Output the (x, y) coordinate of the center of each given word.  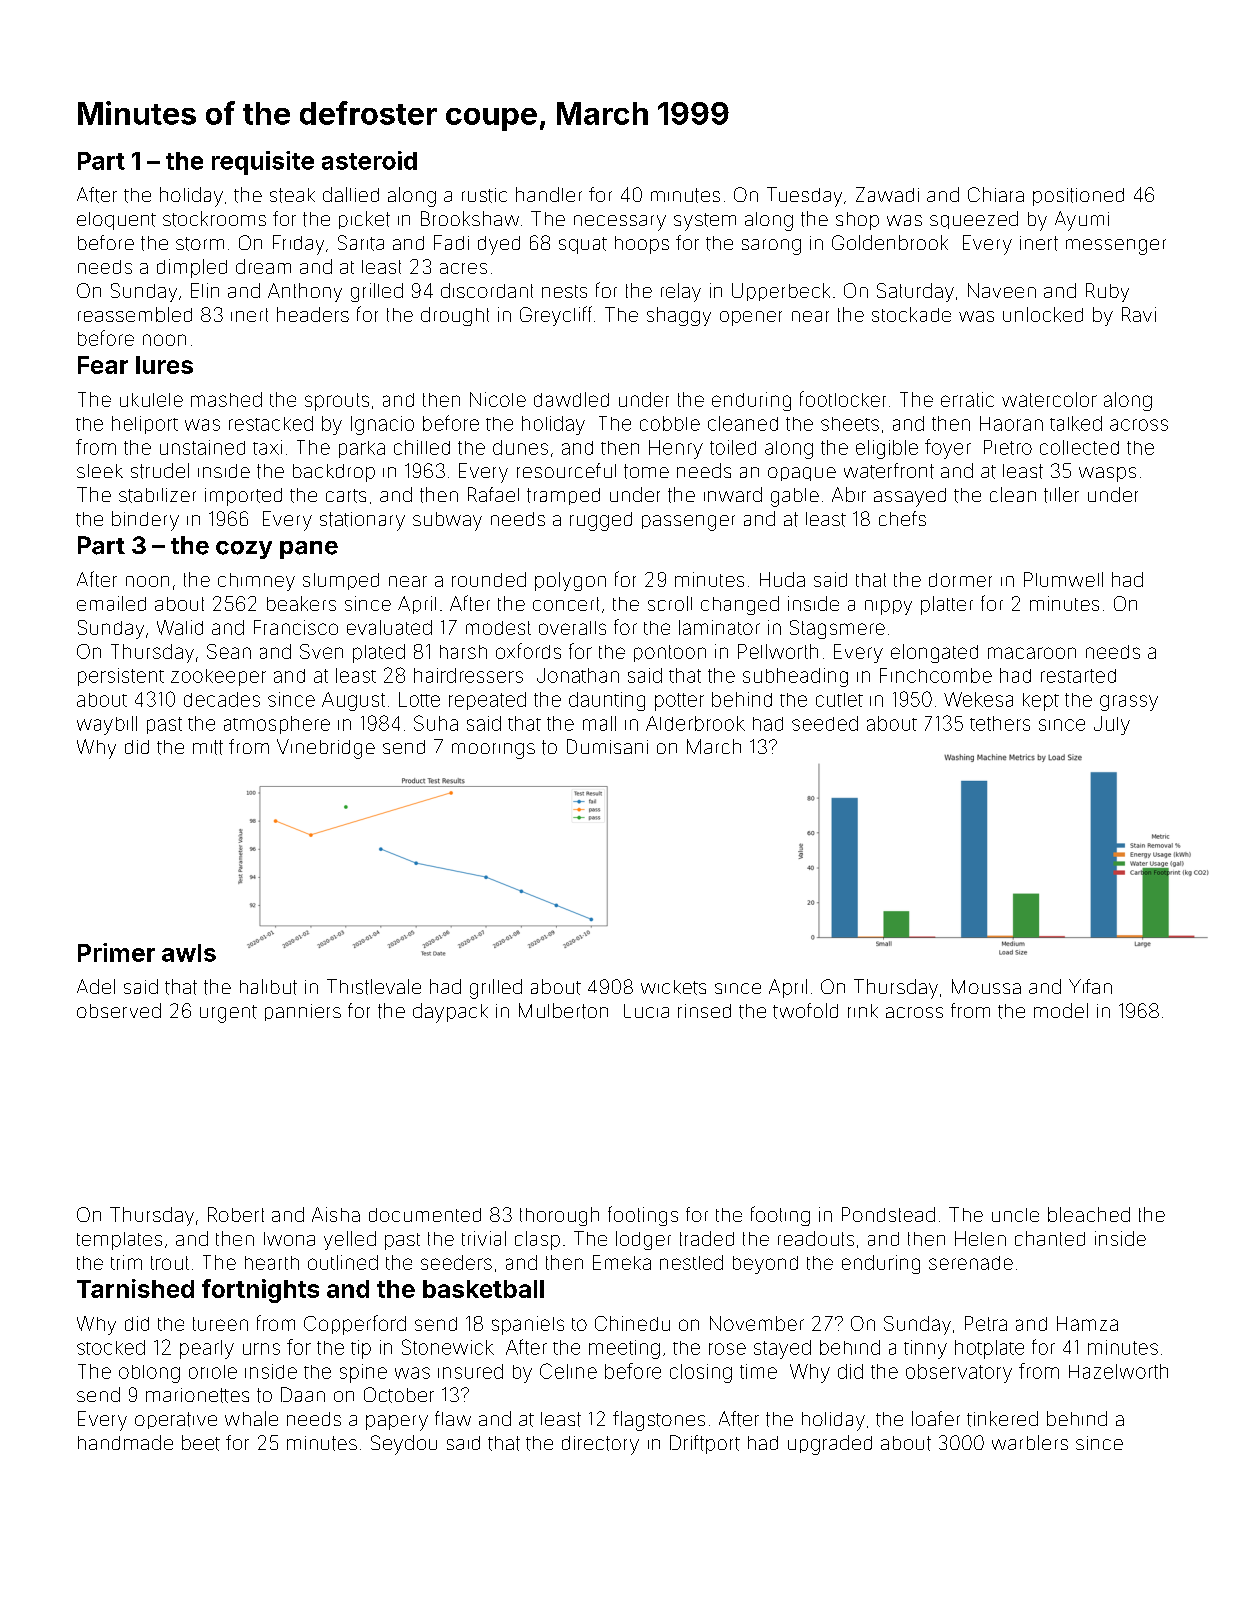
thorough (559, 1216)
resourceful (566, 470)
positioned (1078, 197)
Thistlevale (374, 987)
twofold (805, 1011)
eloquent (116, 221)
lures (164, 365)
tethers (1000, 723)
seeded (825, 723)
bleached (1089, 1214)
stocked (111, 1347)
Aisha (336, 1214)
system (705, 222)
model (1061, 1010)
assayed (910, 497)
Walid (180, 627)
